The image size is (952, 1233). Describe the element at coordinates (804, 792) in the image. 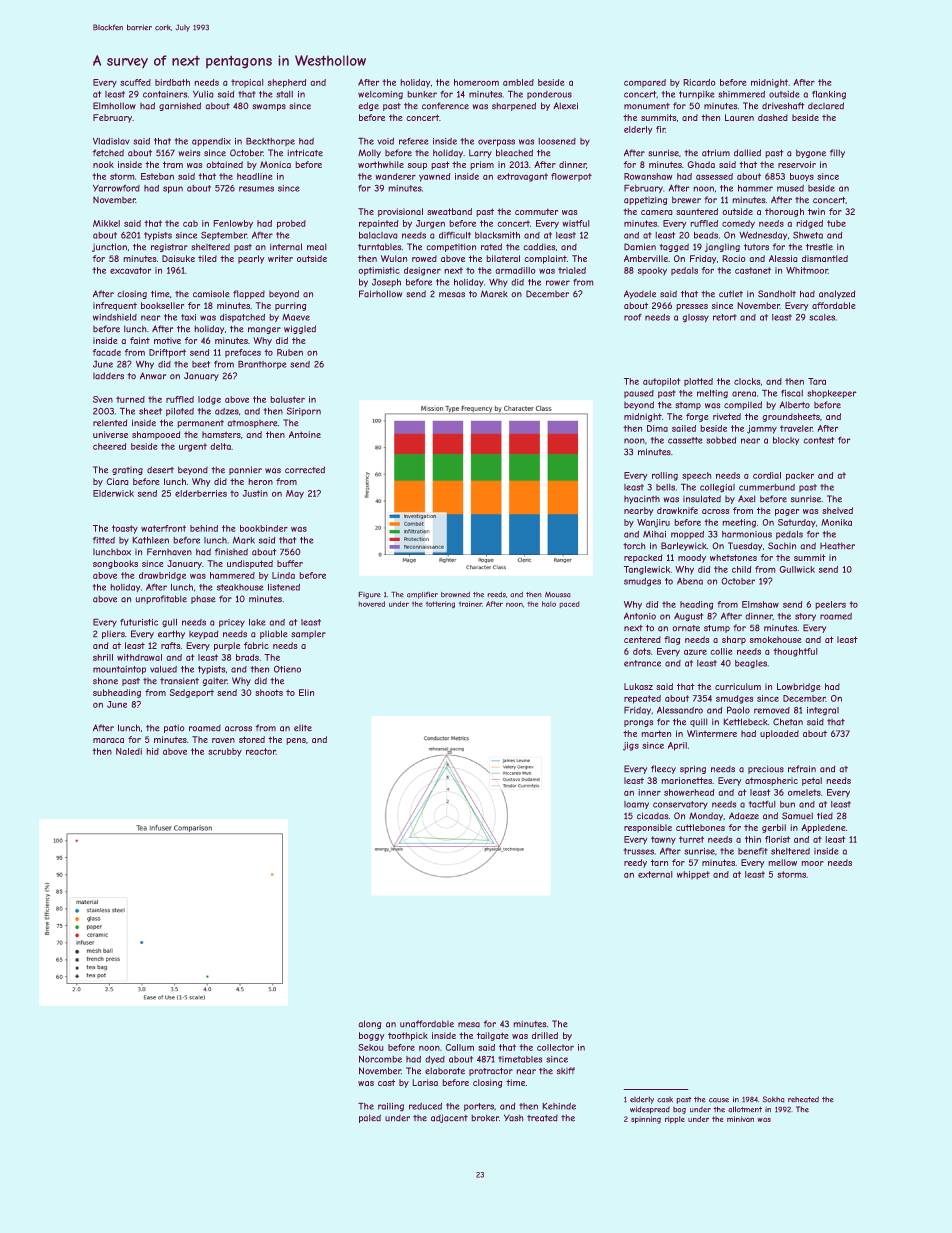

I see `omelets` at that location.
